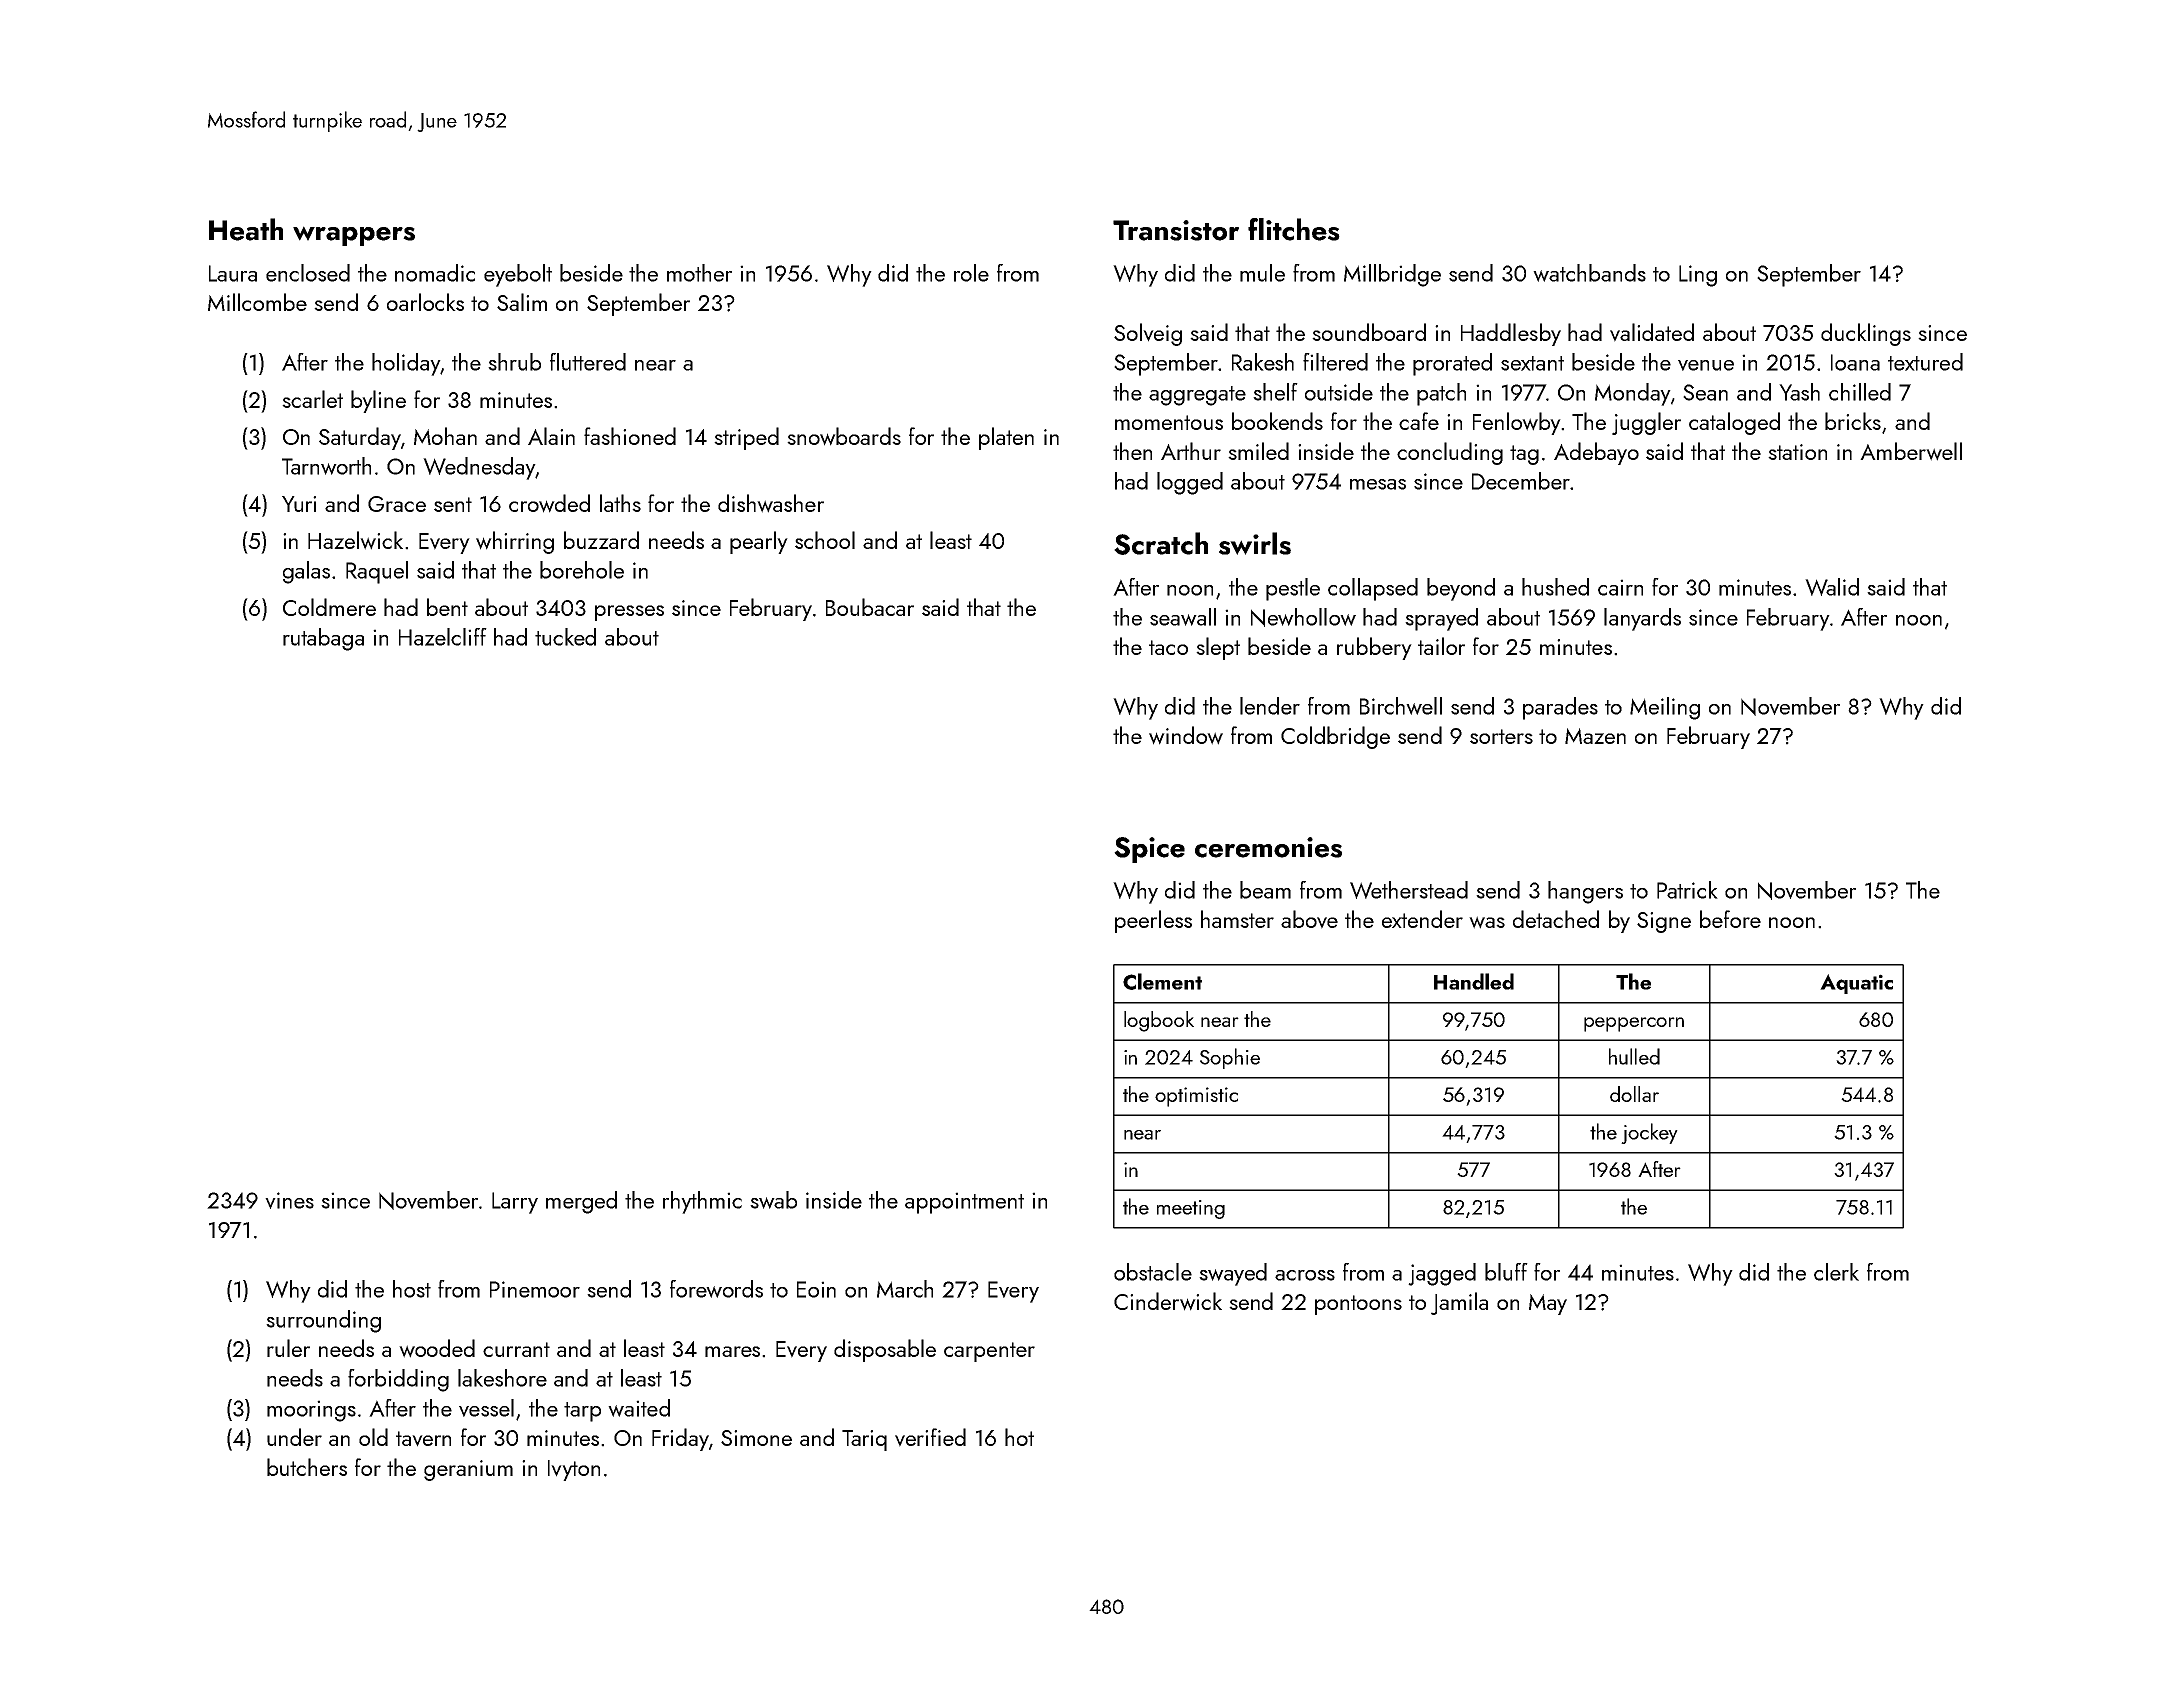 The width and height of the document is (2178, 1683). Describe the element at coordinates (1730, 919) in the document. I see `before` at that location.
